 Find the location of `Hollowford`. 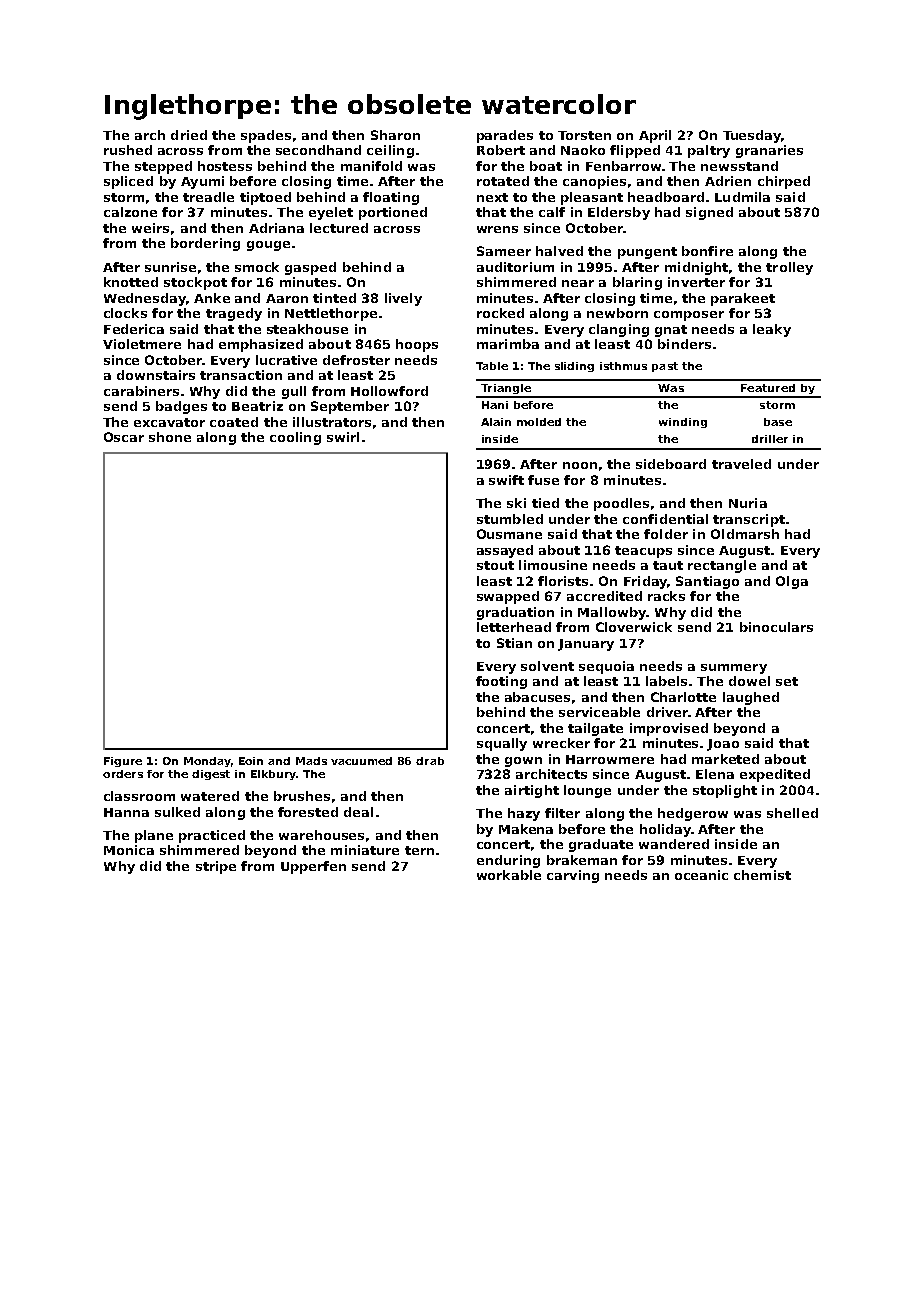

Hollowford is located at coordinates (389, 391).
